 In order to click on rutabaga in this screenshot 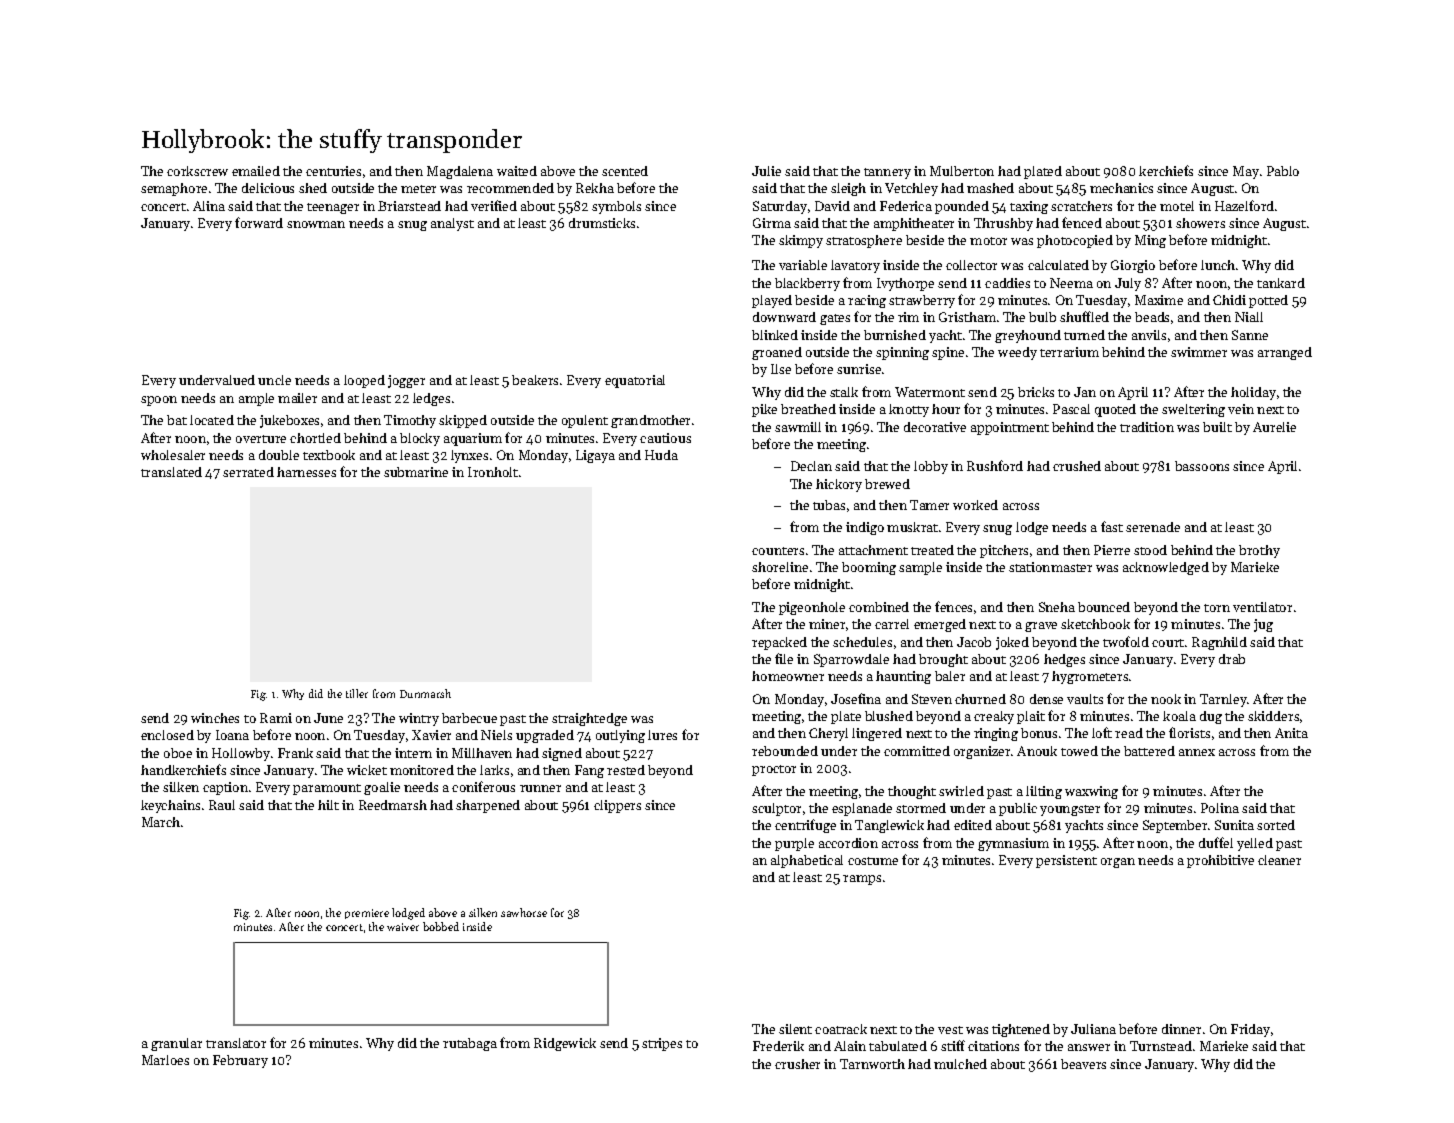, I will do `click(470, 1044)`.
